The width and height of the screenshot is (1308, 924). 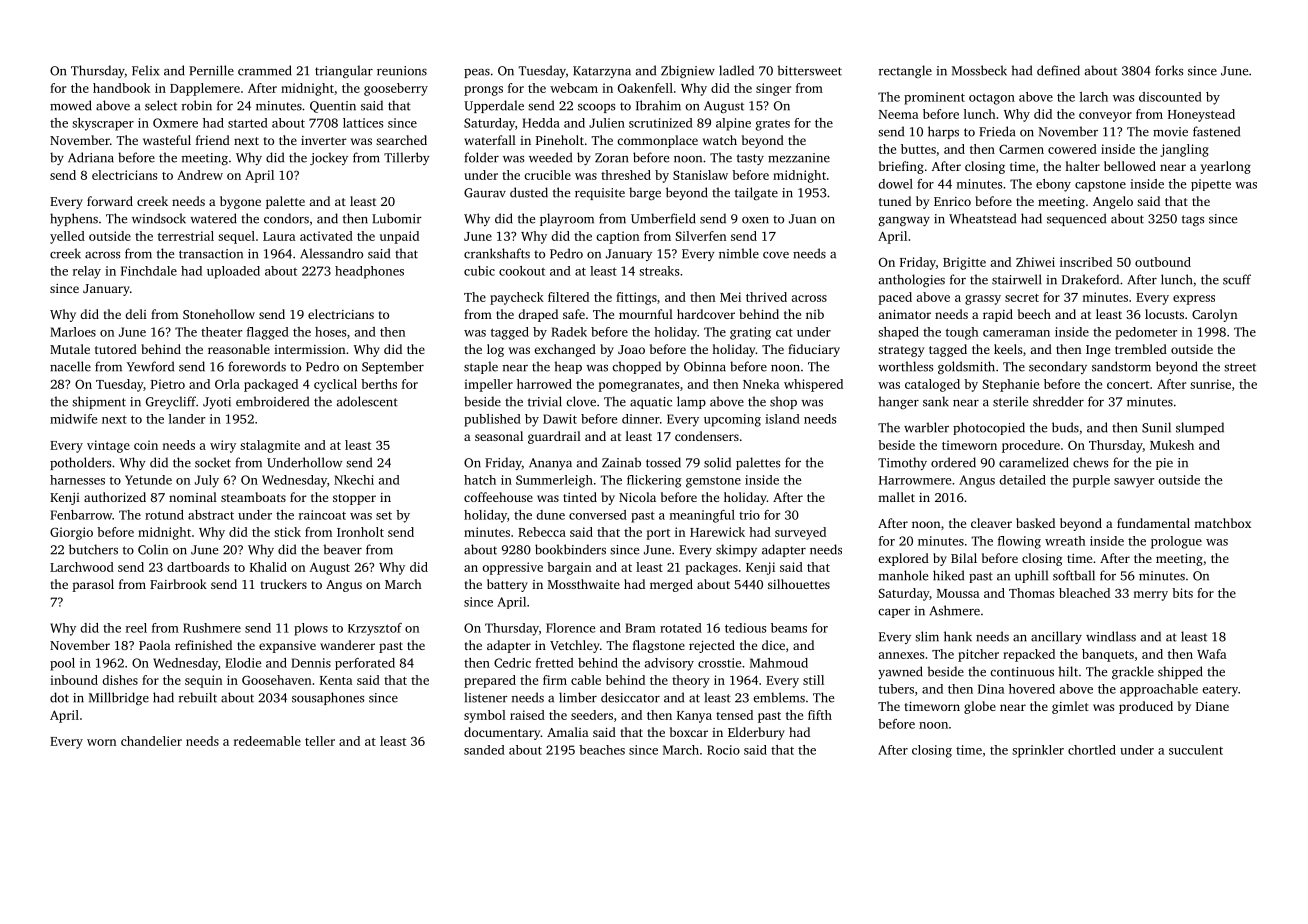 What do you see at coordinates (150, 366) in the screenshot?
I see `Yewford` at bounding box center [150, 366].
